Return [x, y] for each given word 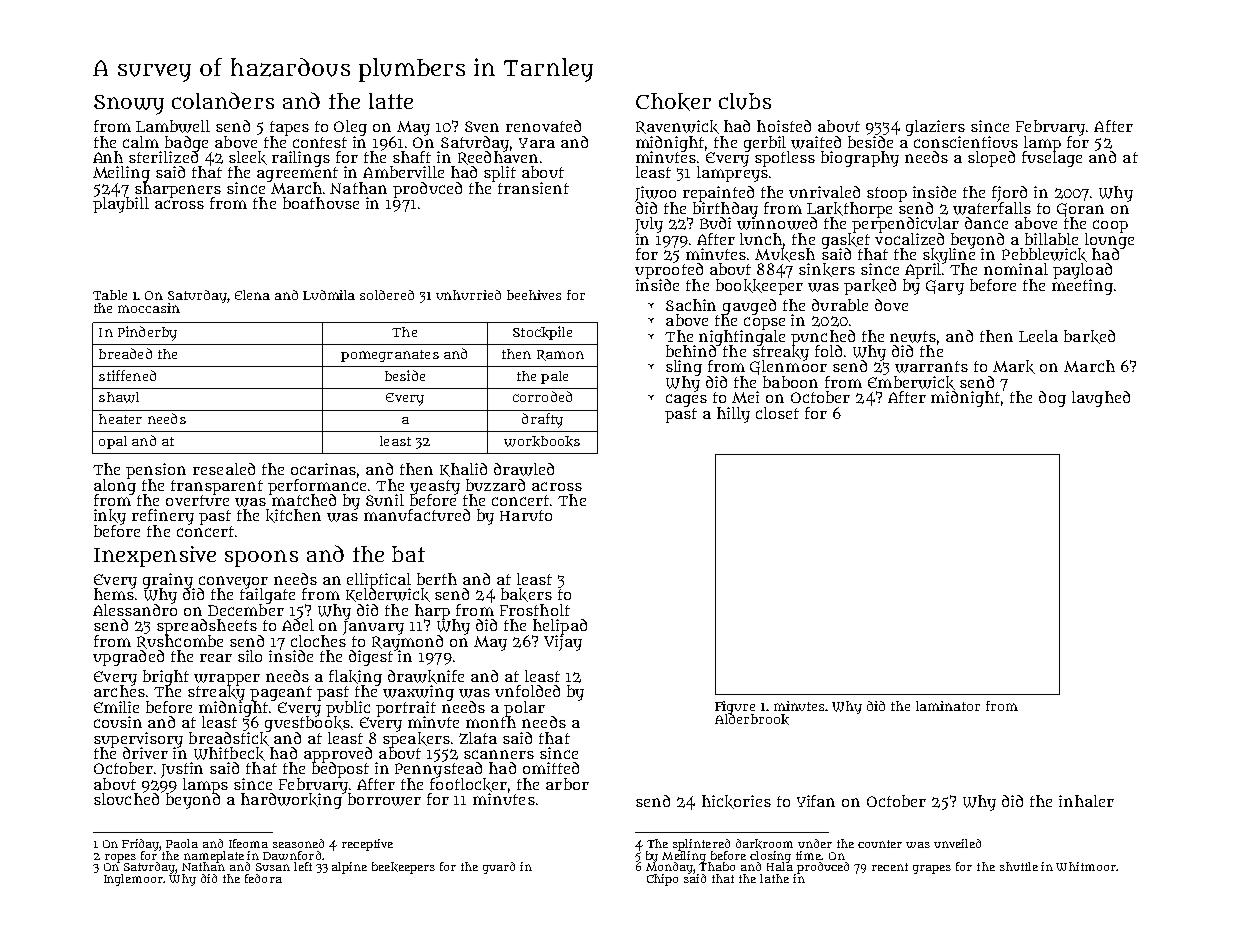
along [115, 486]
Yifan [816, 801]
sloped [991, 159]
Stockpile [542, 333]
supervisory [138, 739]
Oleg [350, 128]
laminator [948, 706]
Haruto [526, 515]
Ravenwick [677, 127]
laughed [1101, 399]
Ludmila [329, 295]
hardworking [292, 801]
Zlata [478, 738]
